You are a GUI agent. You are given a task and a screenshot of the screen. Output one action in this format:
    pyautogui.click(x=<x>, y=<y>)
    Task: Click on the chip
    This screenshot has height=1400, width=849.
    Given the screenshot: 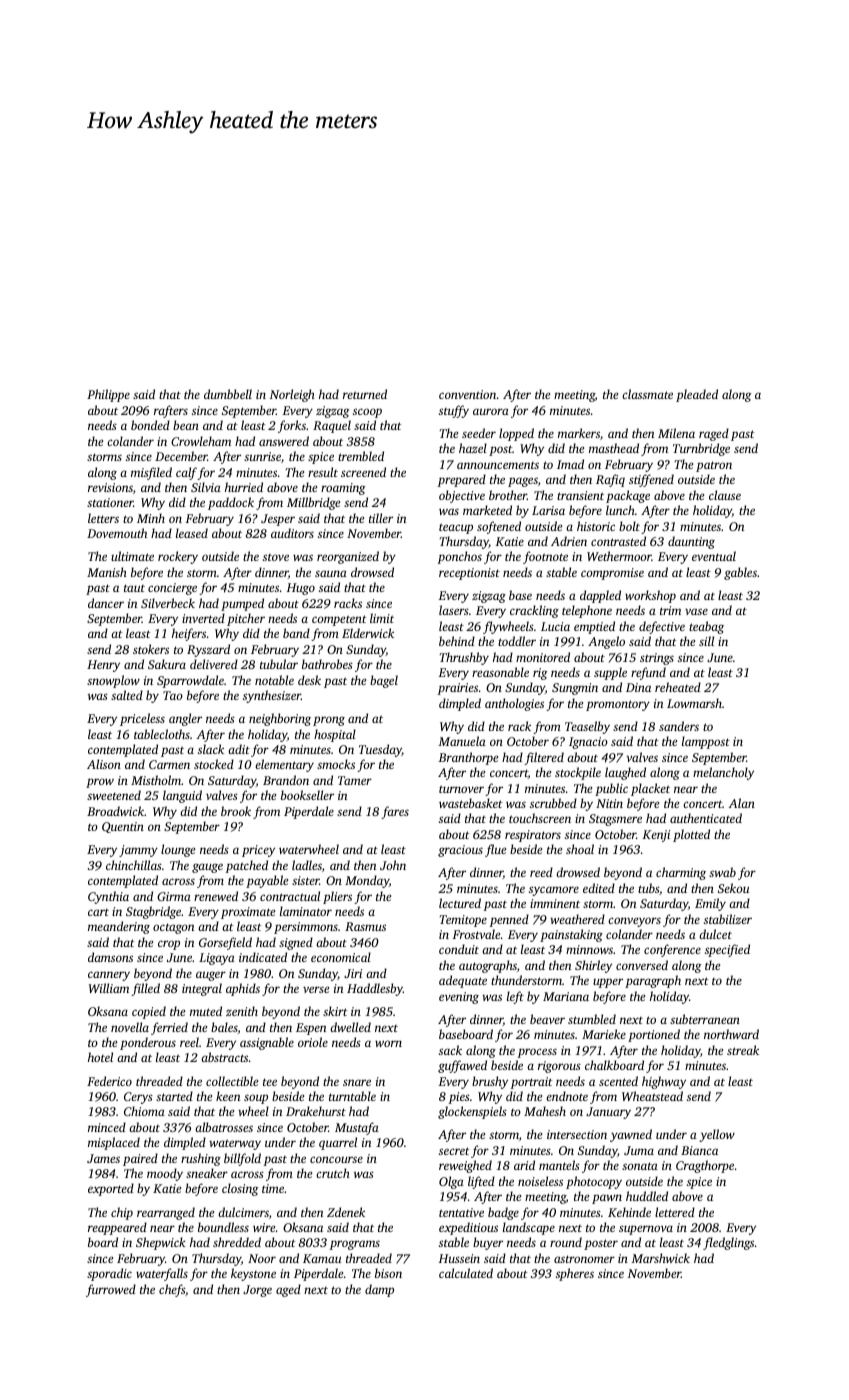 What is the action you would take?
    pyautogui.click(x=122, y=1213)
